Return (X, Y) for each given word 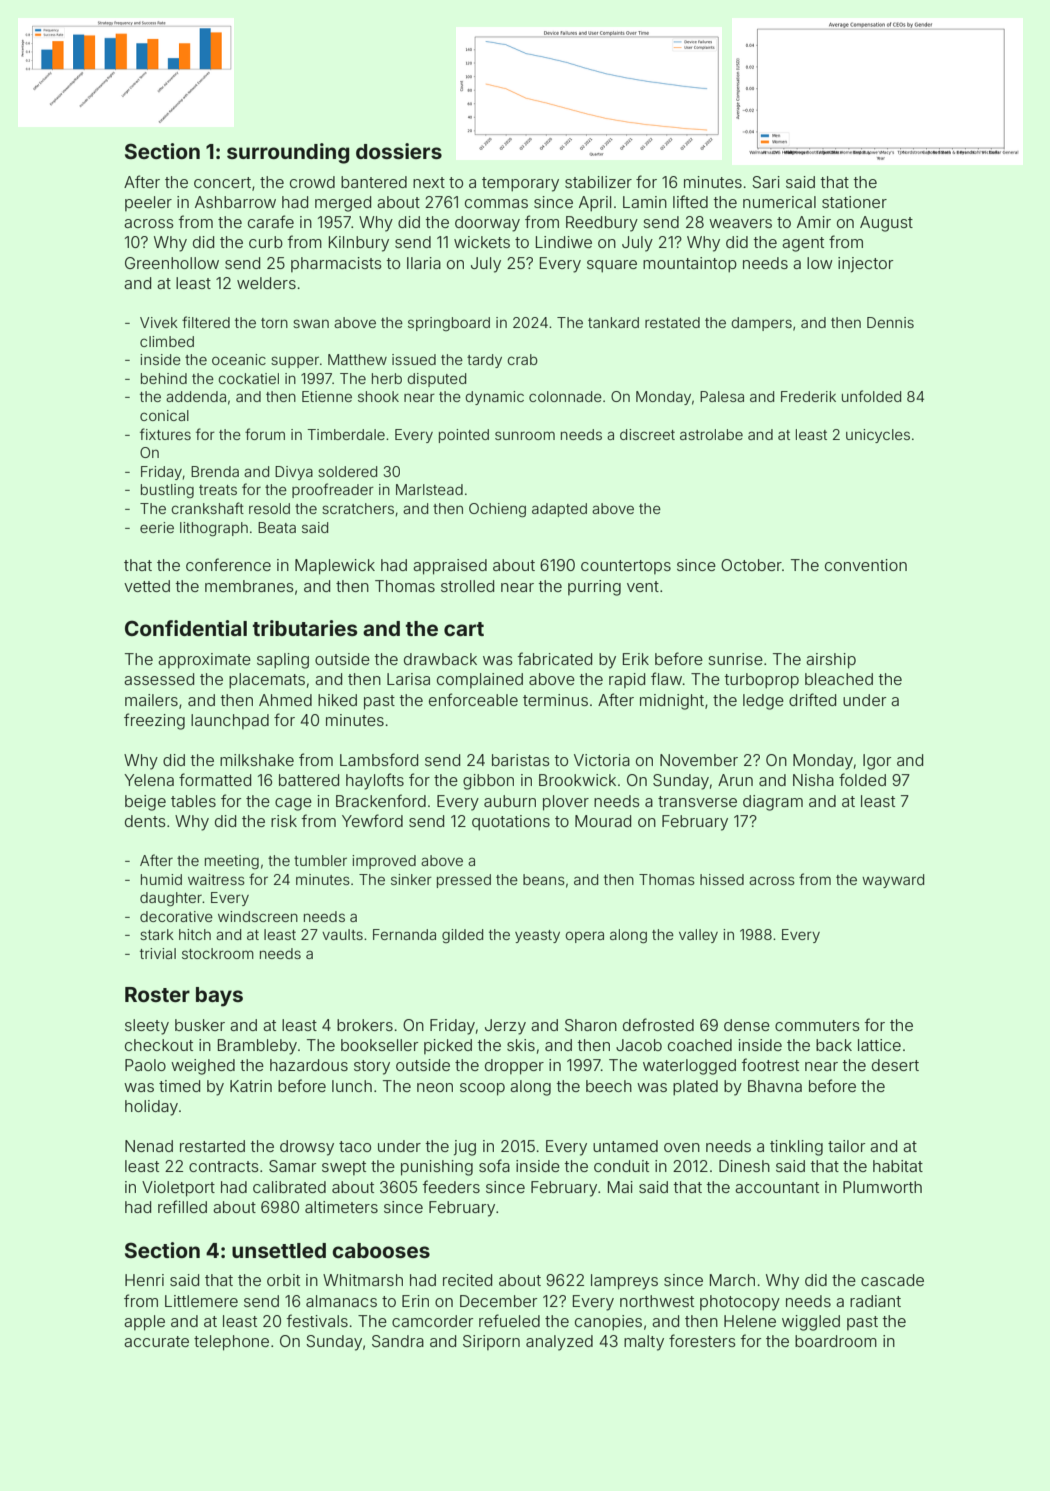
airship (831, 661)
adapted (559, 510)
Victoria (602, 760)
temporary (520, 184)
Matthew (357, 359)
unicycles (878, 436)
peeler (148, 203)
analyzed (559, 1343)
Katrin (251, 1086)
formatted (215, 779)
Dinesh (744, 1166)
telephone (231, 1343)
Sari (766, 182)
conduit (621, 1166)
